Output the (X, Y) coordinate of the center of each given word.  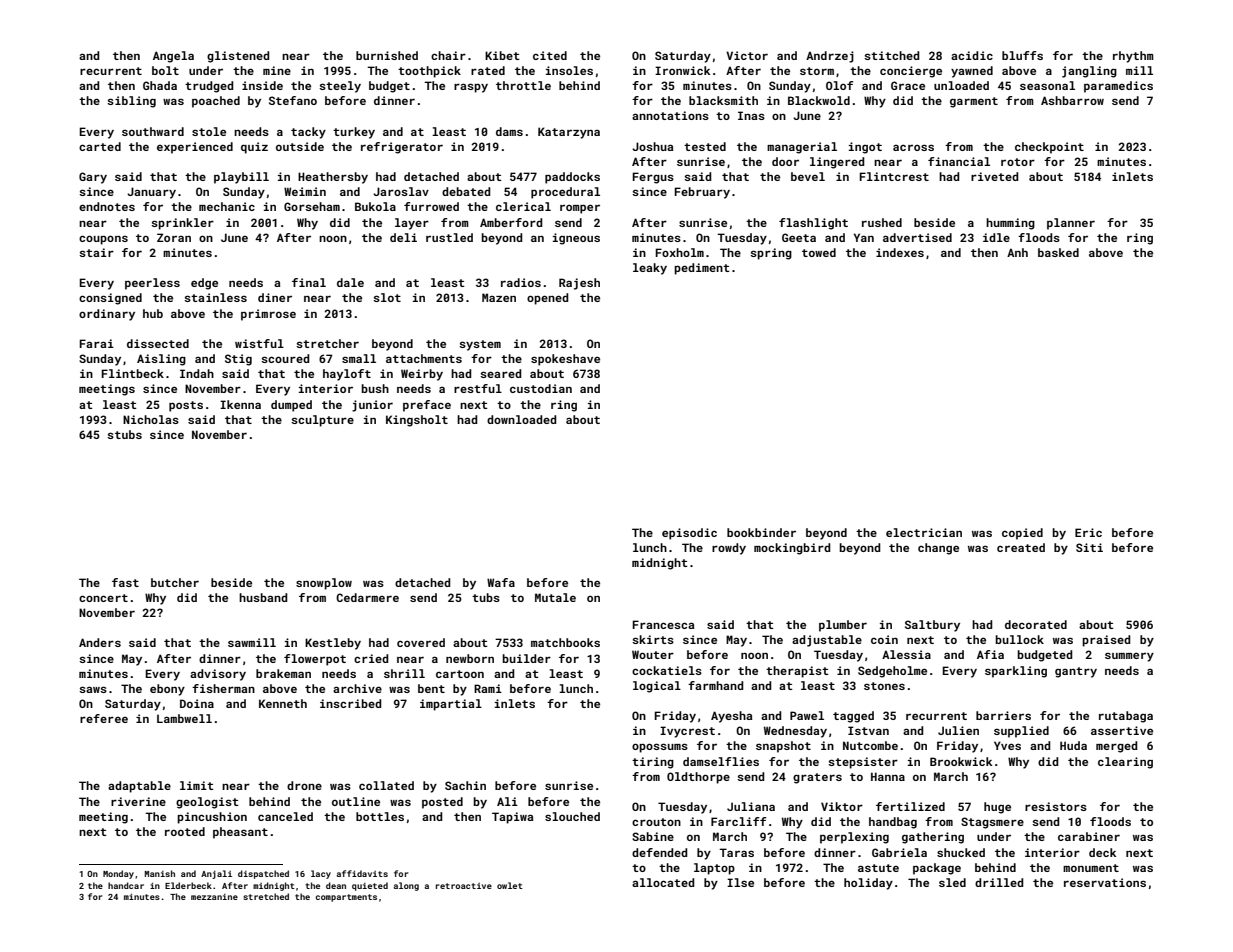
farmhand (716, 685)
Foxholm (679, 252)
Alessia (906, 654)
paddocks (572, 178)
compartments (346, 898)
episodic (689, 534)
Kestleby (333, 644)
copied (1022, 534)
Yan (864, 237)
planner (1071, 224)
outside (300, 146)
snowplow (324, 584)
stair (96, 252)
